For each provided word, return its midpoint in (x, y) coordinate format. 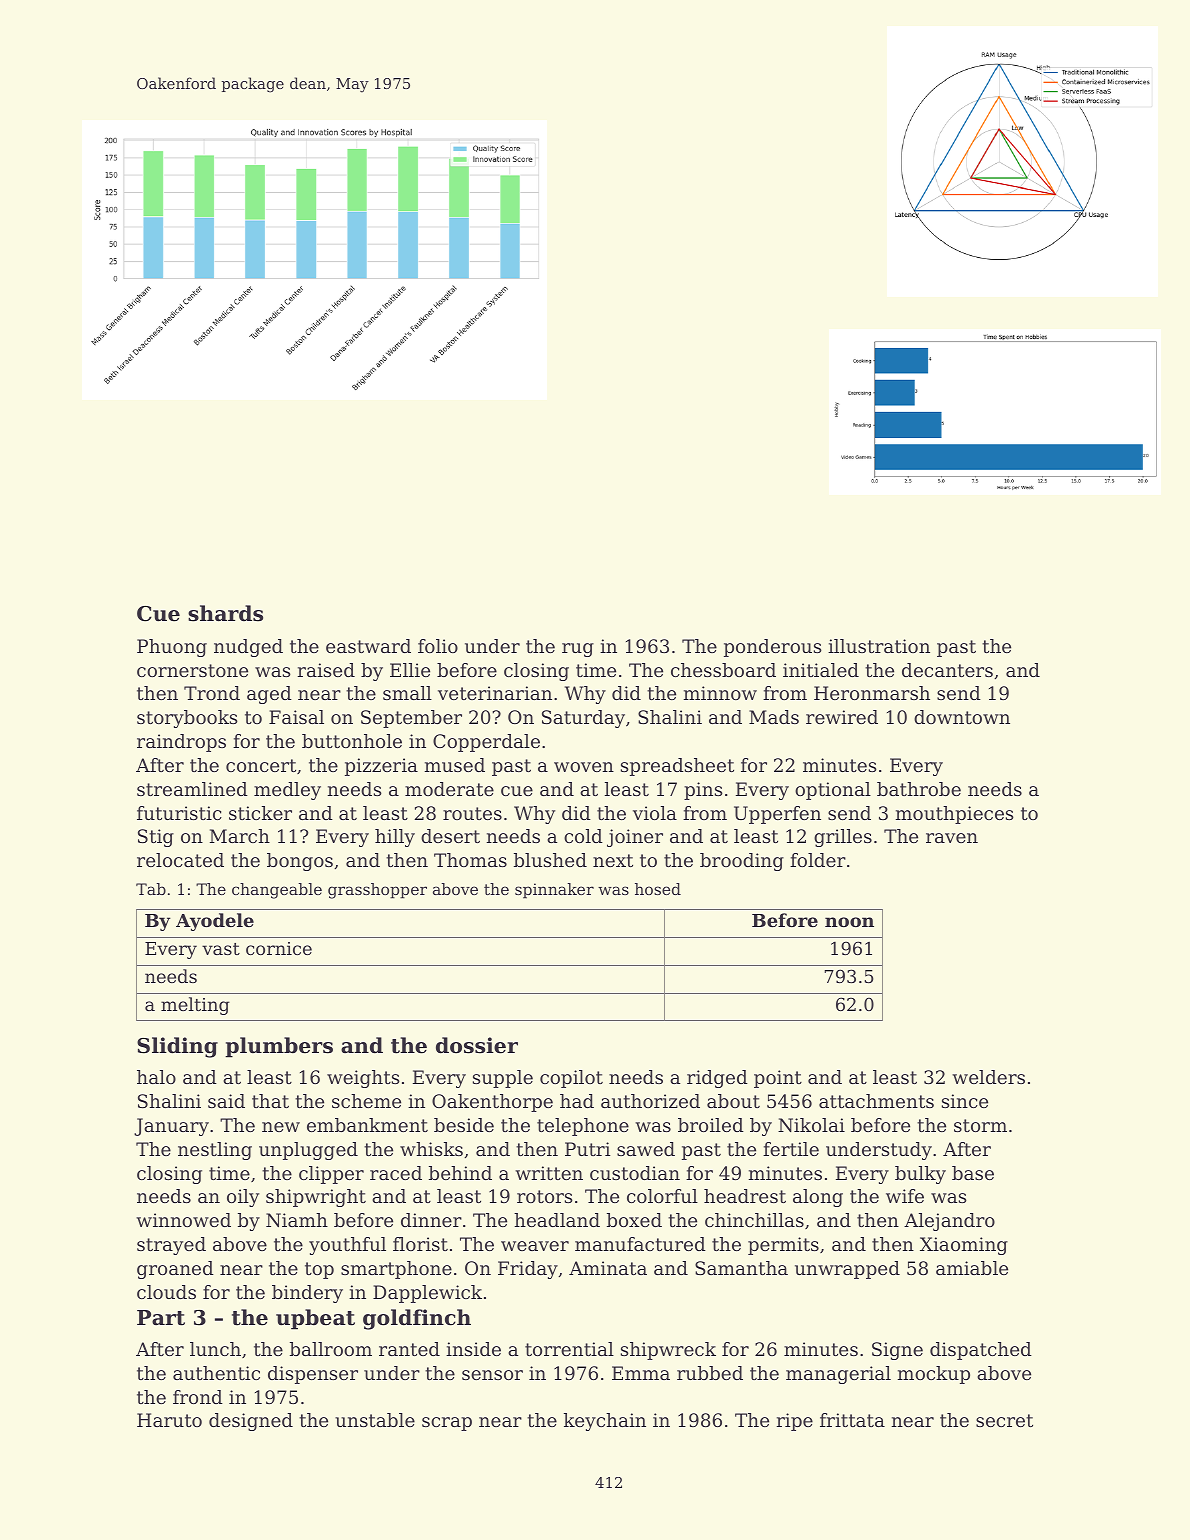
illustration (879, 646)
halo (156, 1077)
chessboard (723, 670)
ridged (717, 1079)
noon (849, 922)
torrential (569, 1349)
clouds (166, 1292)
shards (225, 613)
